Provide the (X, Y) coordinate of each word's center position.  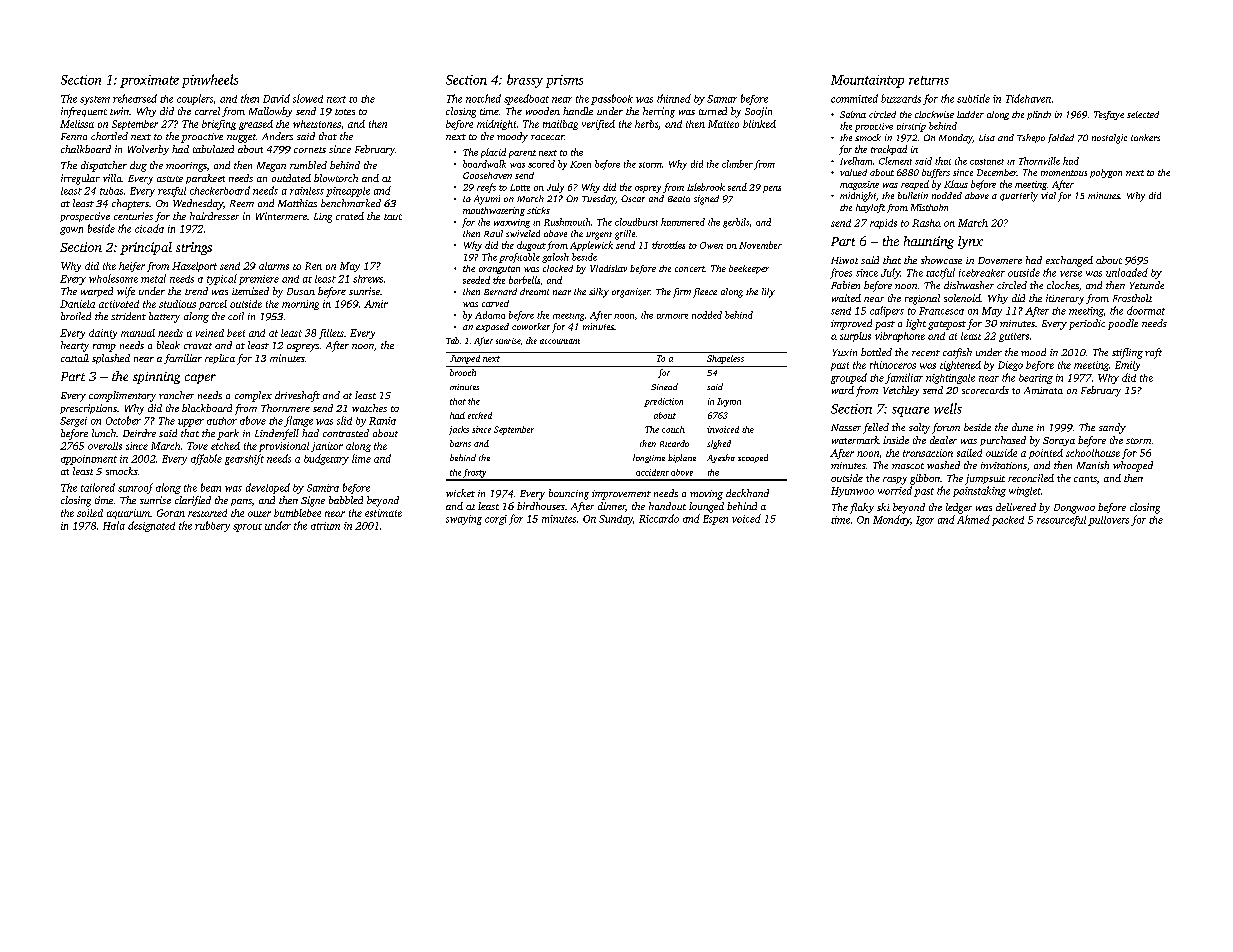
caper (200, 379)
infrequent (84, 112)
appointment (89, 460)
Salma (853, 114)
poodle (1123, 324)
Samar (722, 99)
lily (768, 293)
